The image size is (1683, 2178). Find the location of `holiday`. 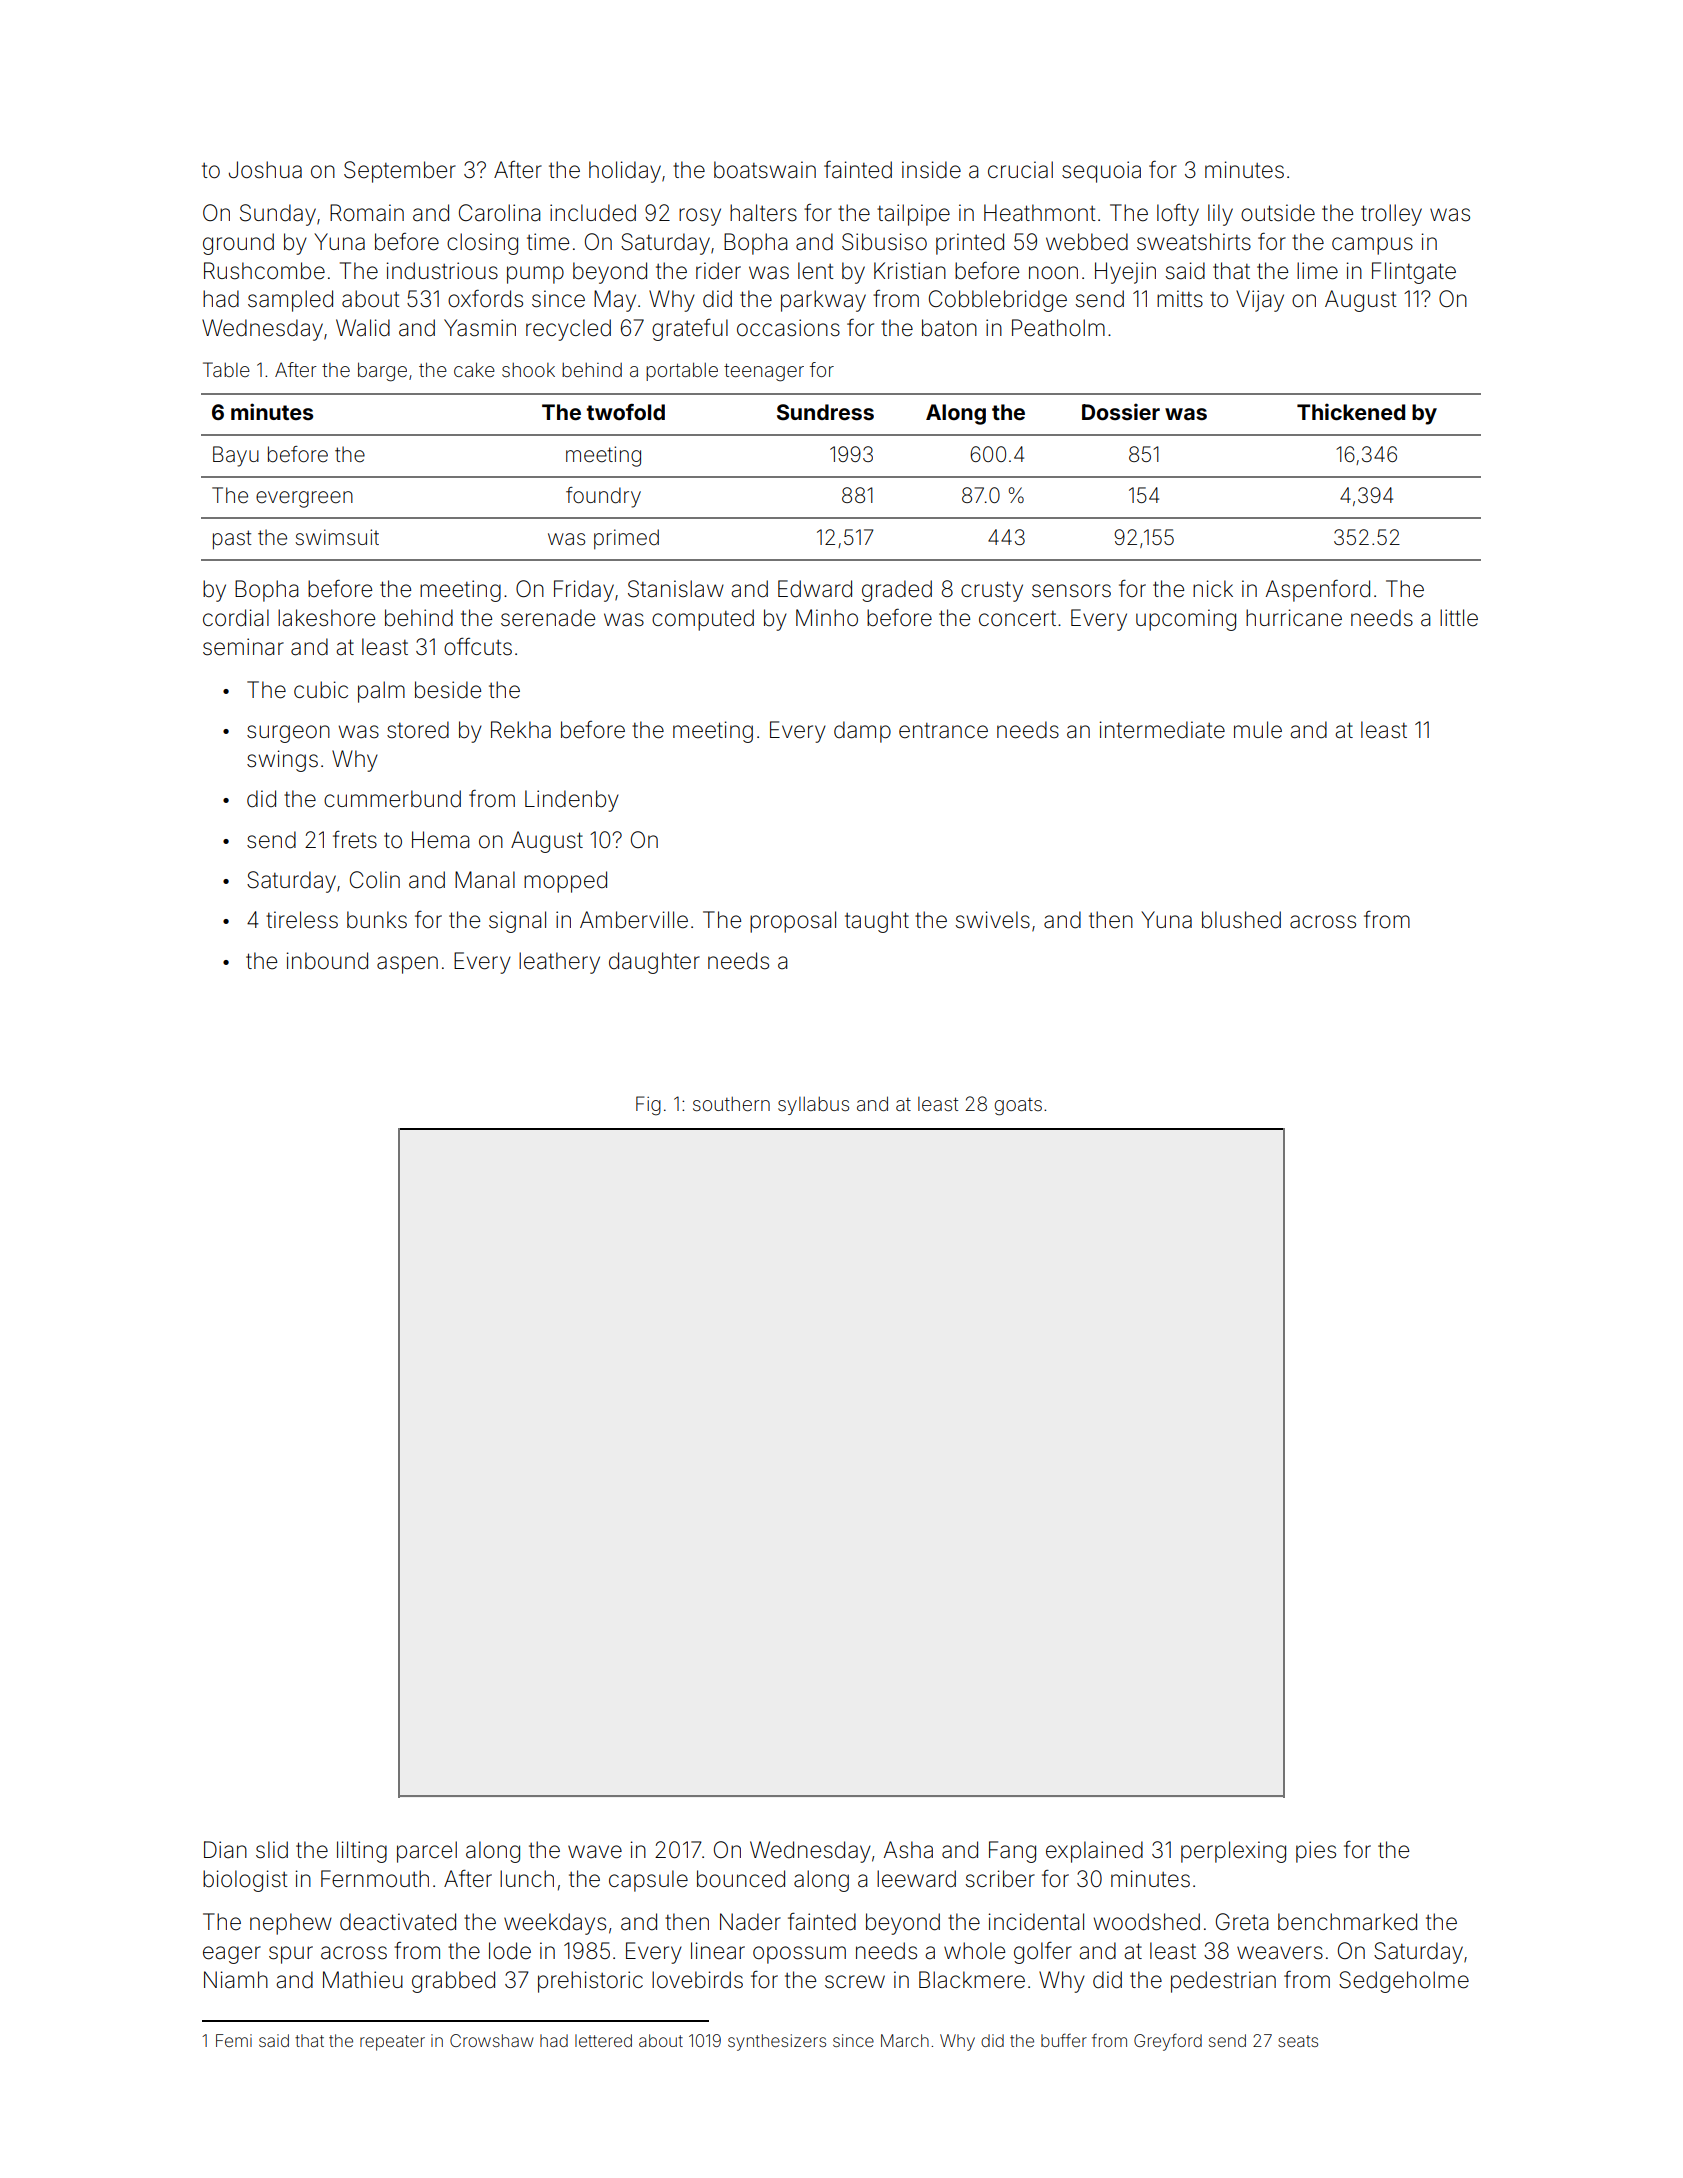

holiday is located at coordinates (625, 172).
